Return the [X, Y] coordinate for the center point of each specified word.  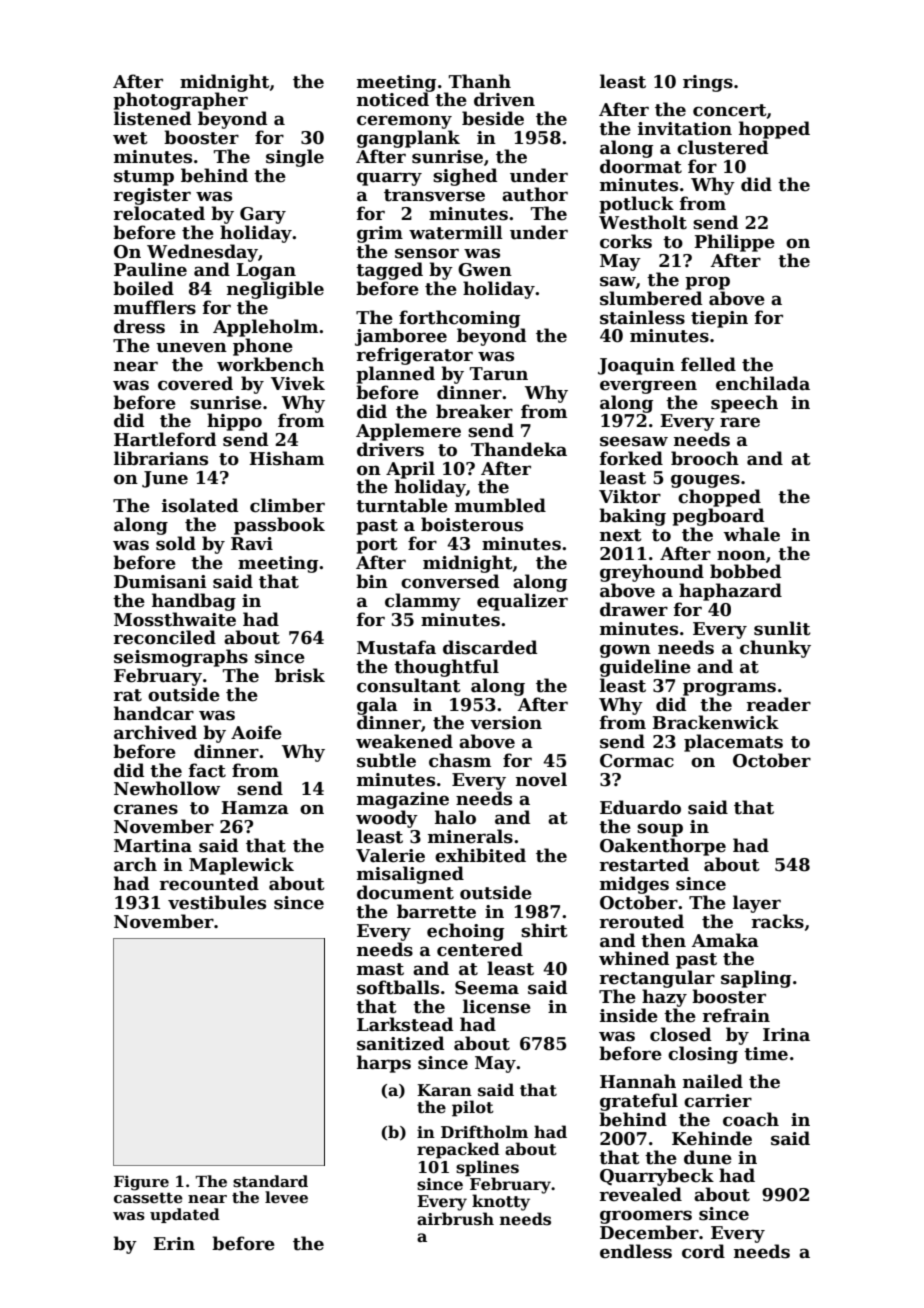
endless [636, 1251]
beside [493, 118]
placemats [733, 743]
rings [708, 83]
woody [387, 819]
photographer [180, 101]
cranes [146, 809]
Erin [174, 1243]
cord [703, 1251]
